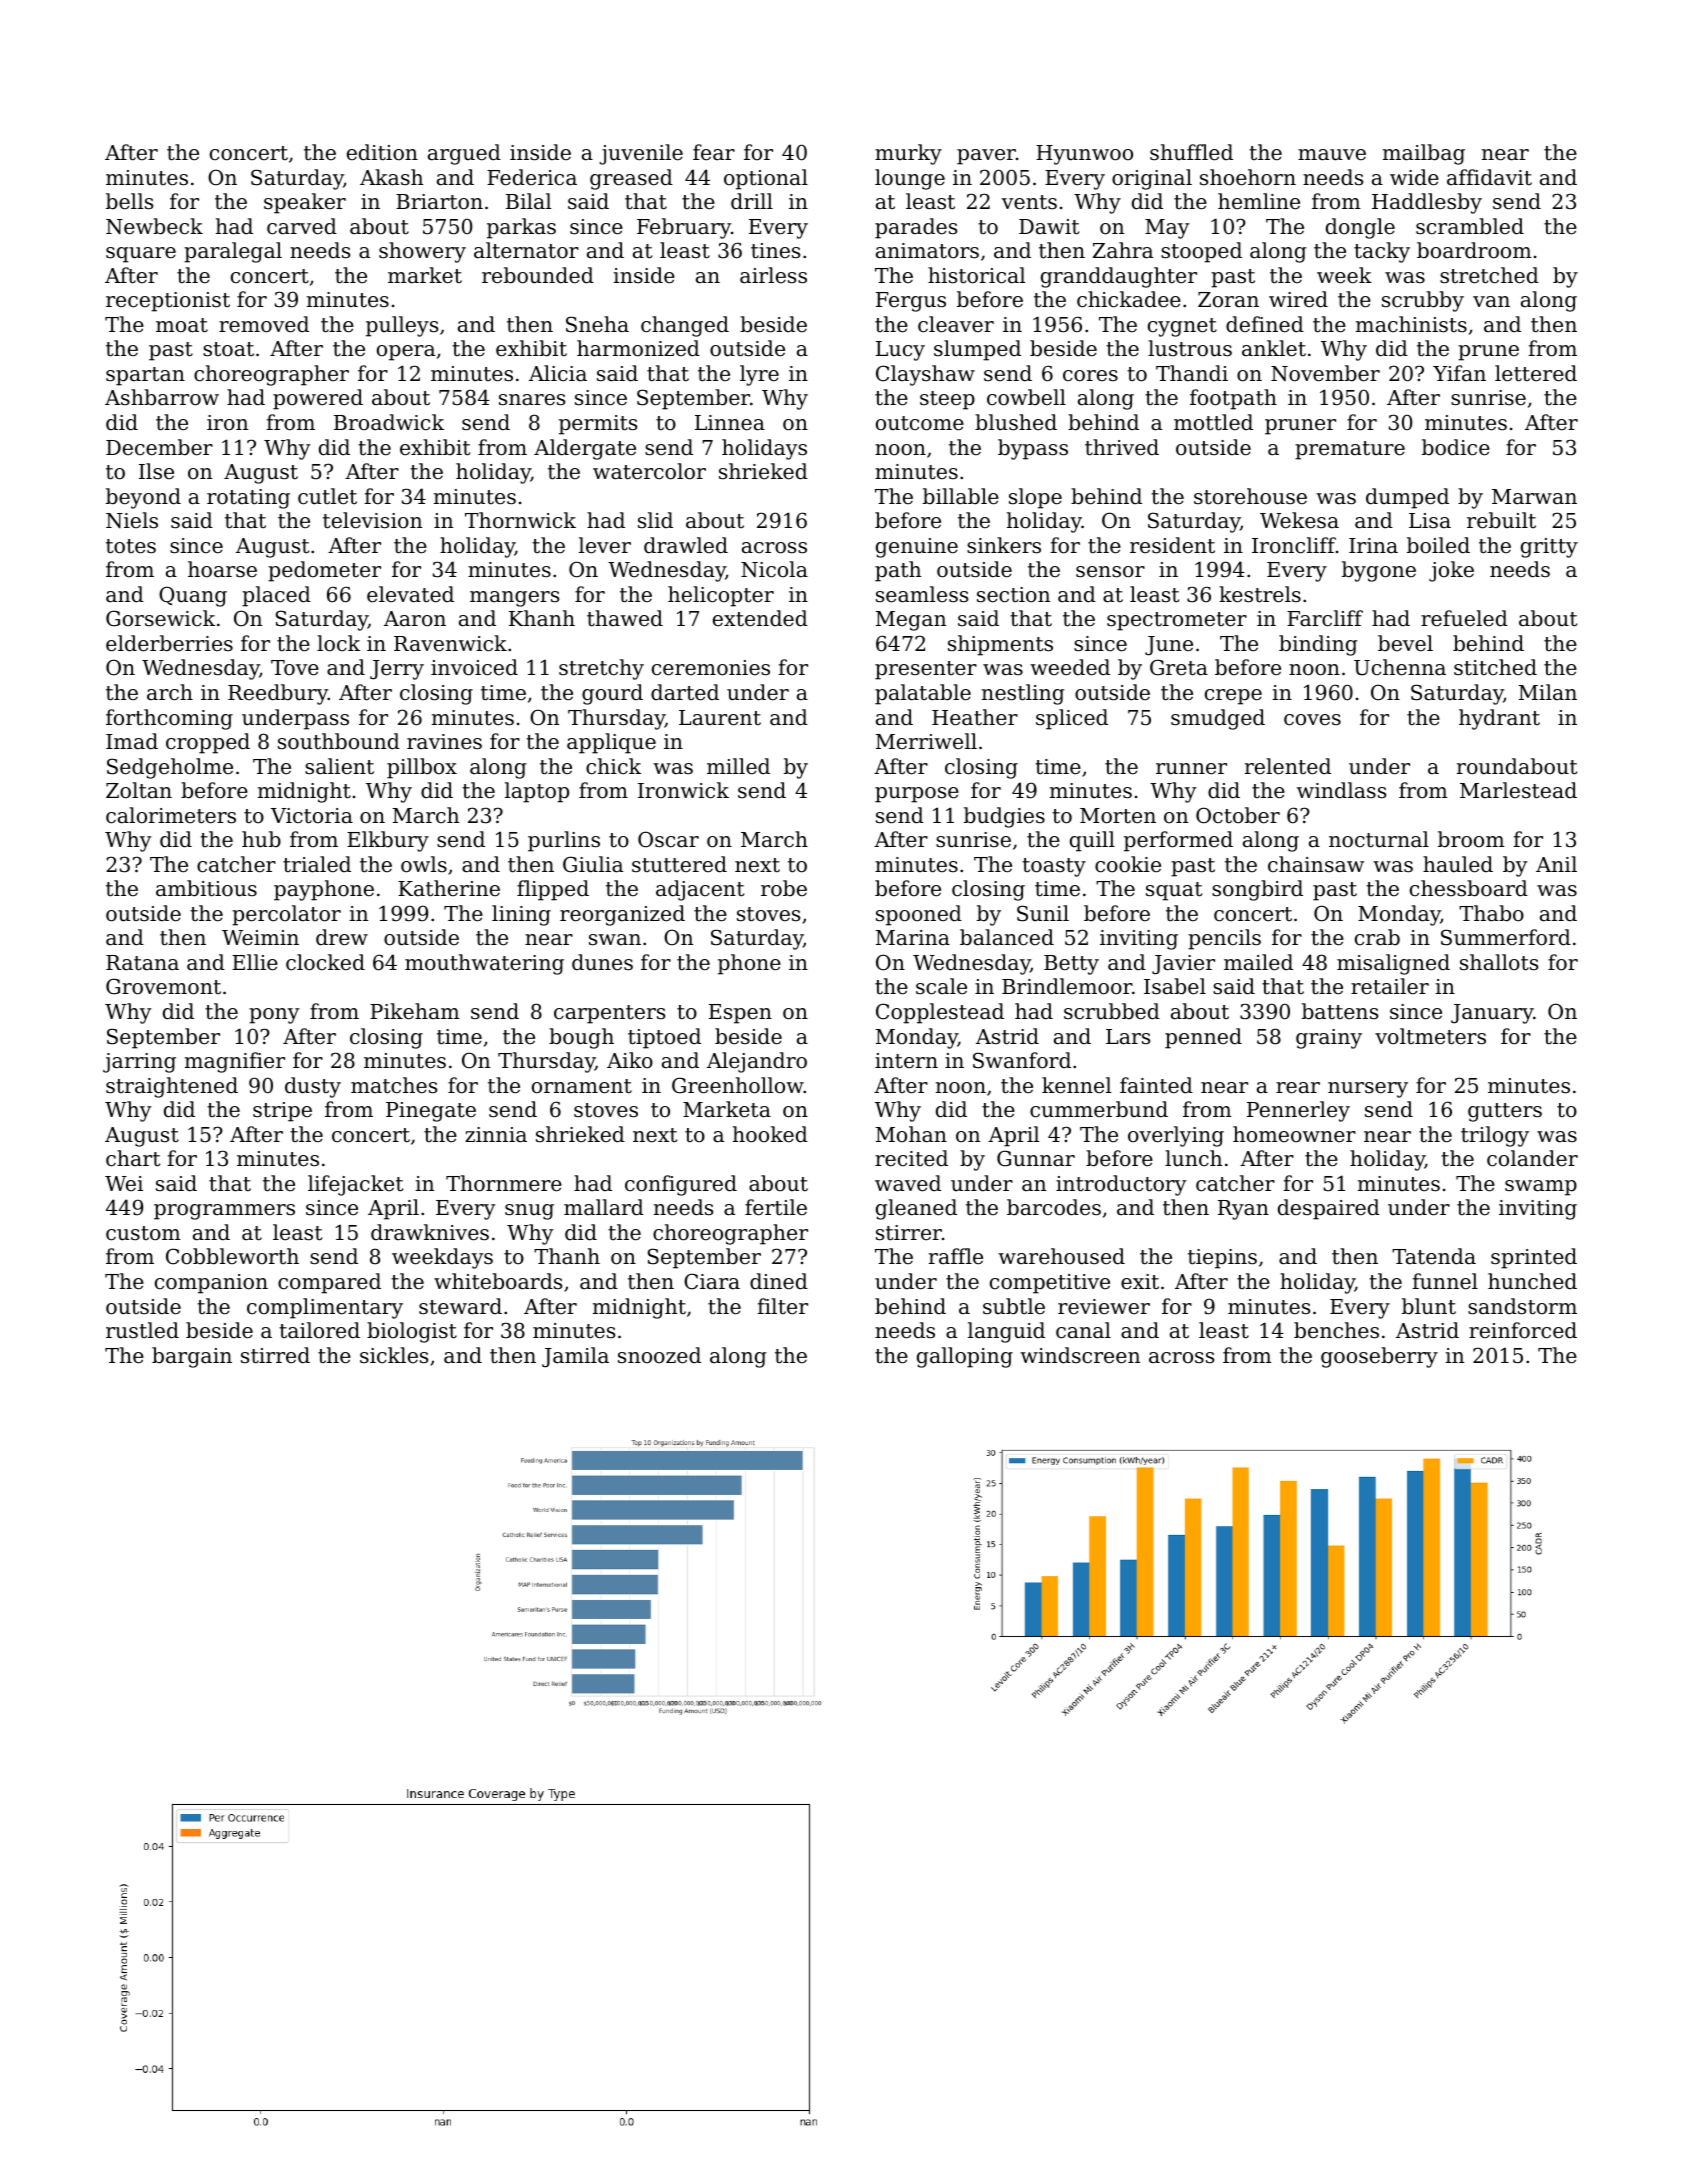 This page has width=1683, height=2178. I want to click on historical, so click(976, 275).
